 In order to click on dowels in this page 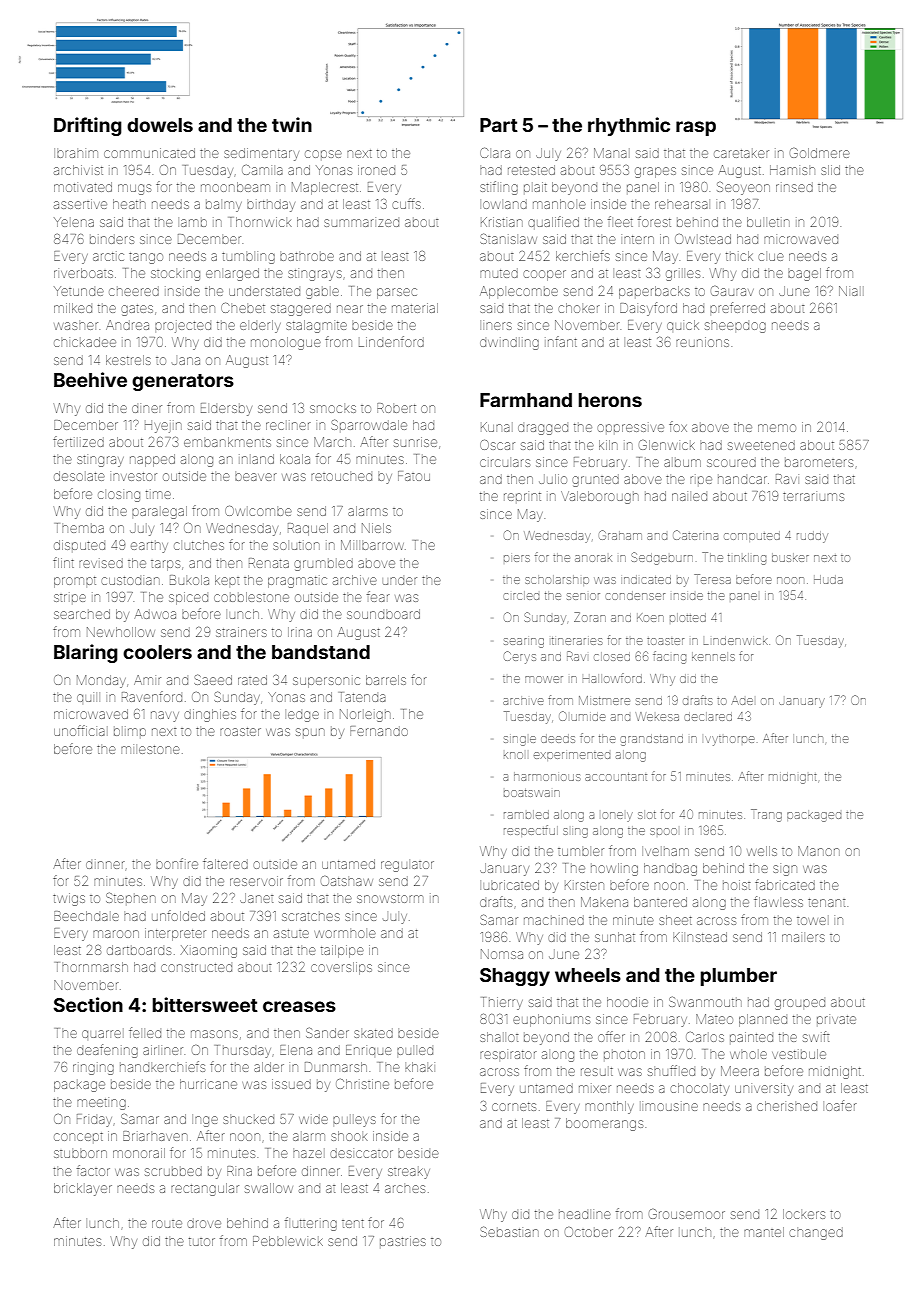, I will do `click(160, 125)`.
